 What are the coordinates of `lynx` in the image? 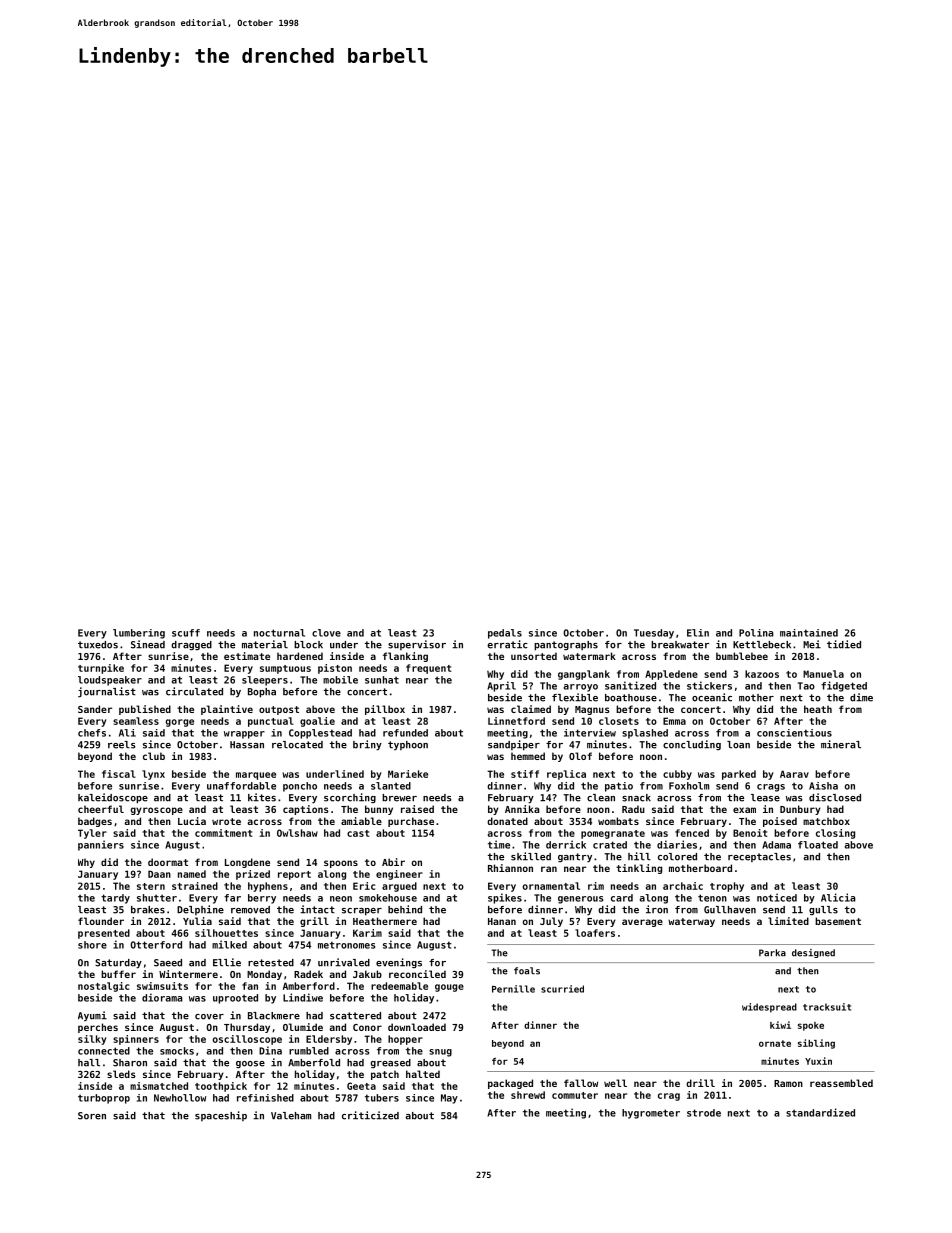 It's located at (153, 775).
